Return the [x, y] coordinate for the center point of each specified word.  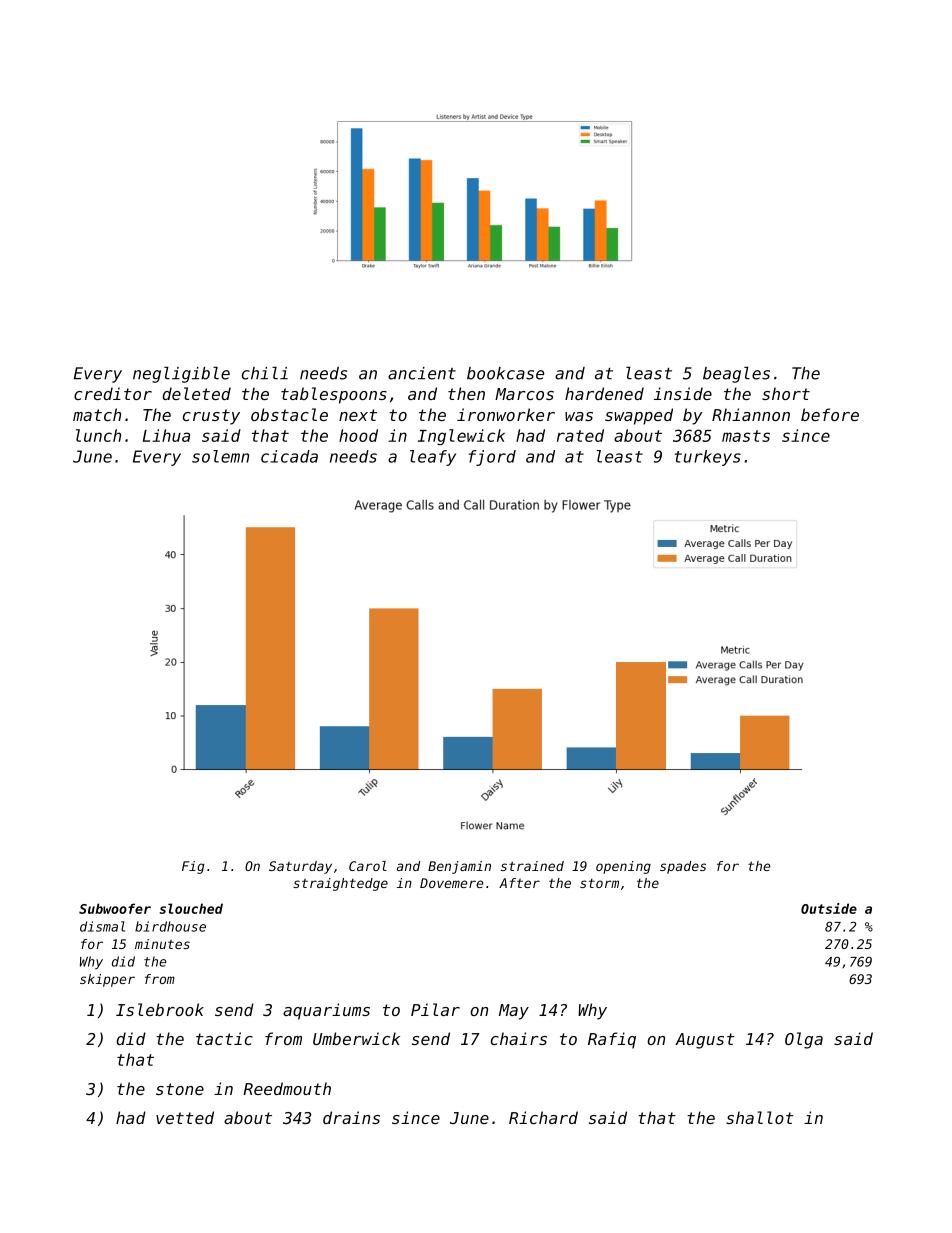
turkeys [707, 458]
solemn [220, 456]
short [786, 393]
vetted [185, 1117]
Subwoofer [115, 908]
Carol [368, 866]
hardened [604, 393]
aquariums [326, 1011]
